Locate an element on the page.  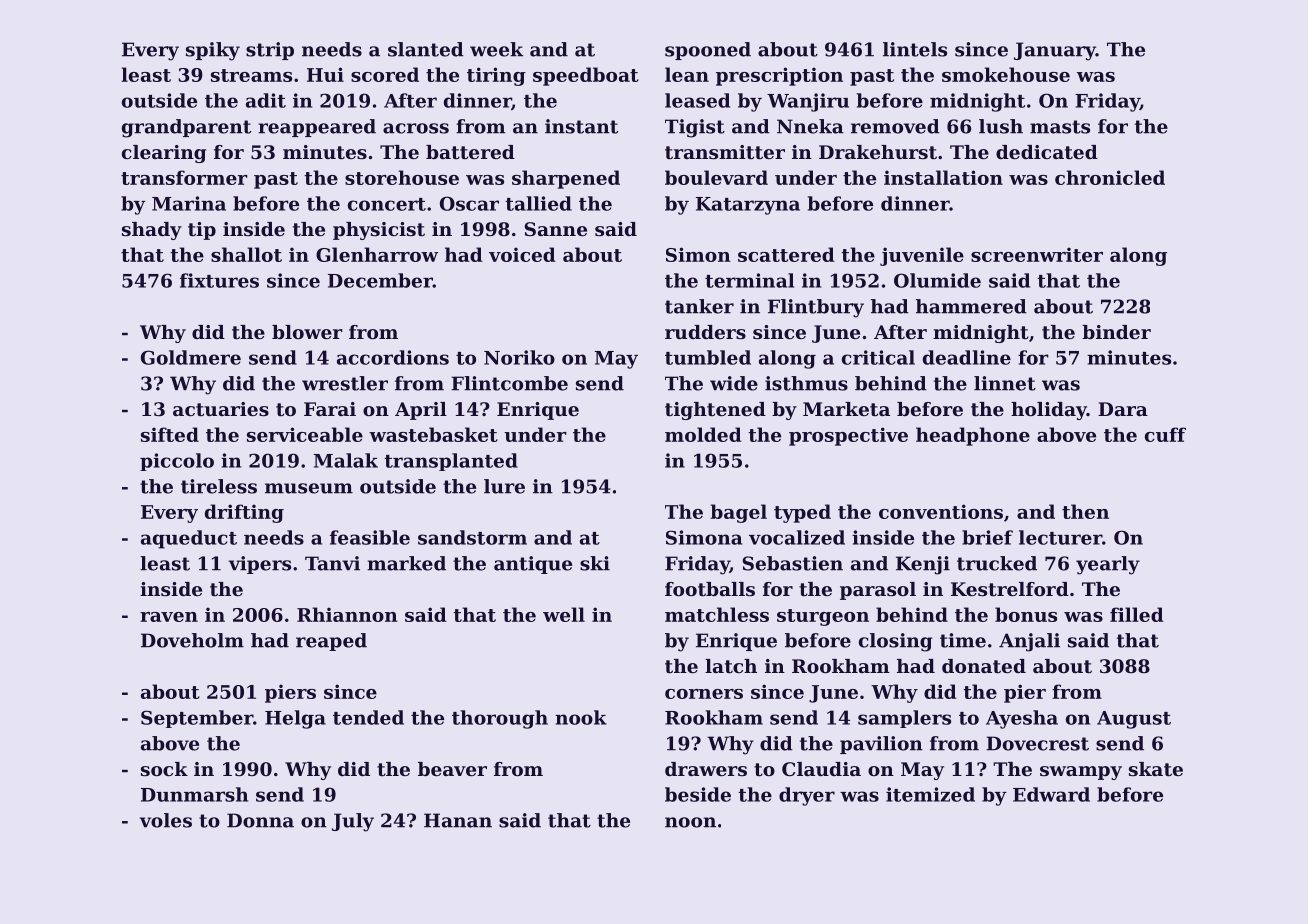
July is located at coordinates (353, 822).
